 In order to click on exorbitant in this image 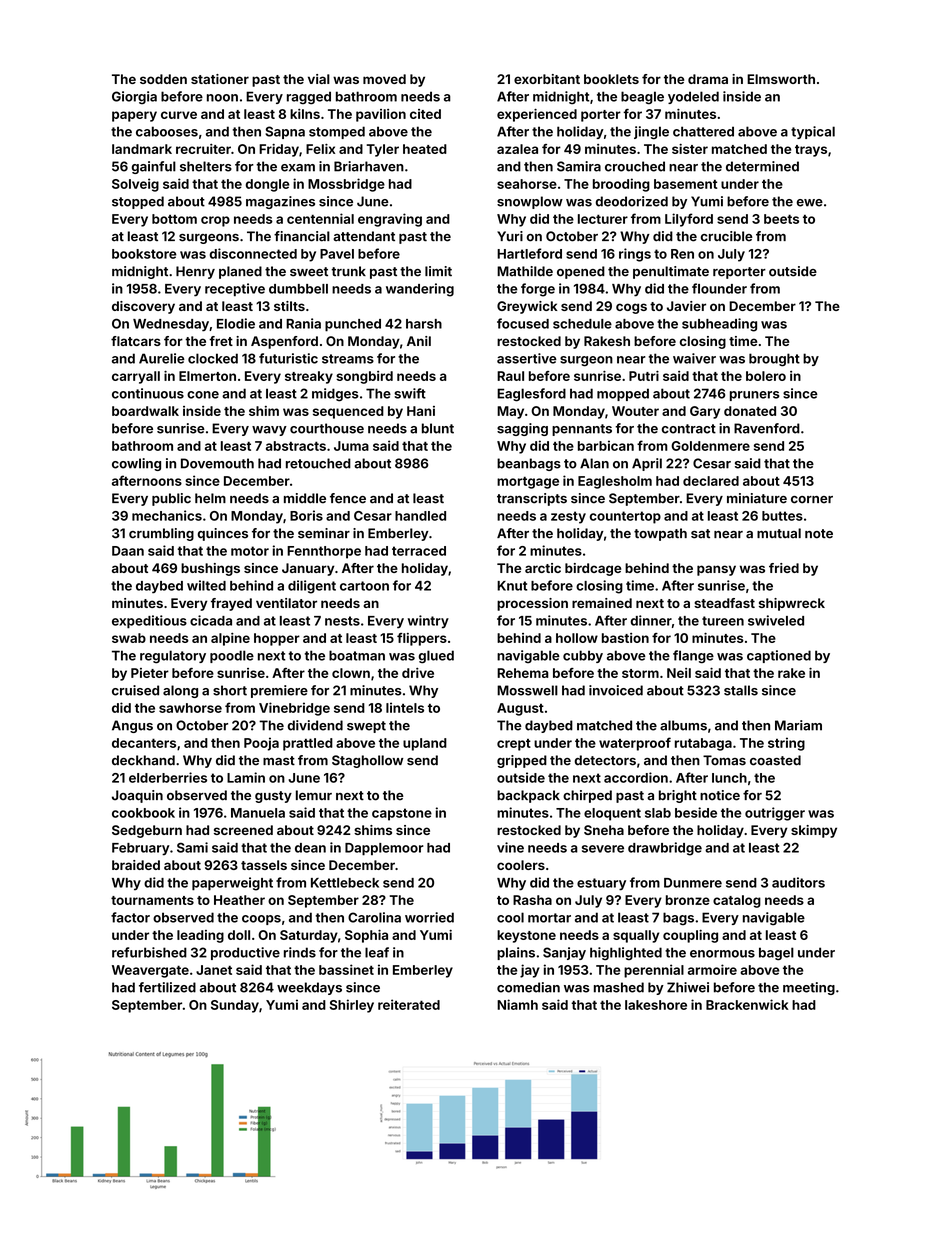, I will do `click(547, 79)`.
